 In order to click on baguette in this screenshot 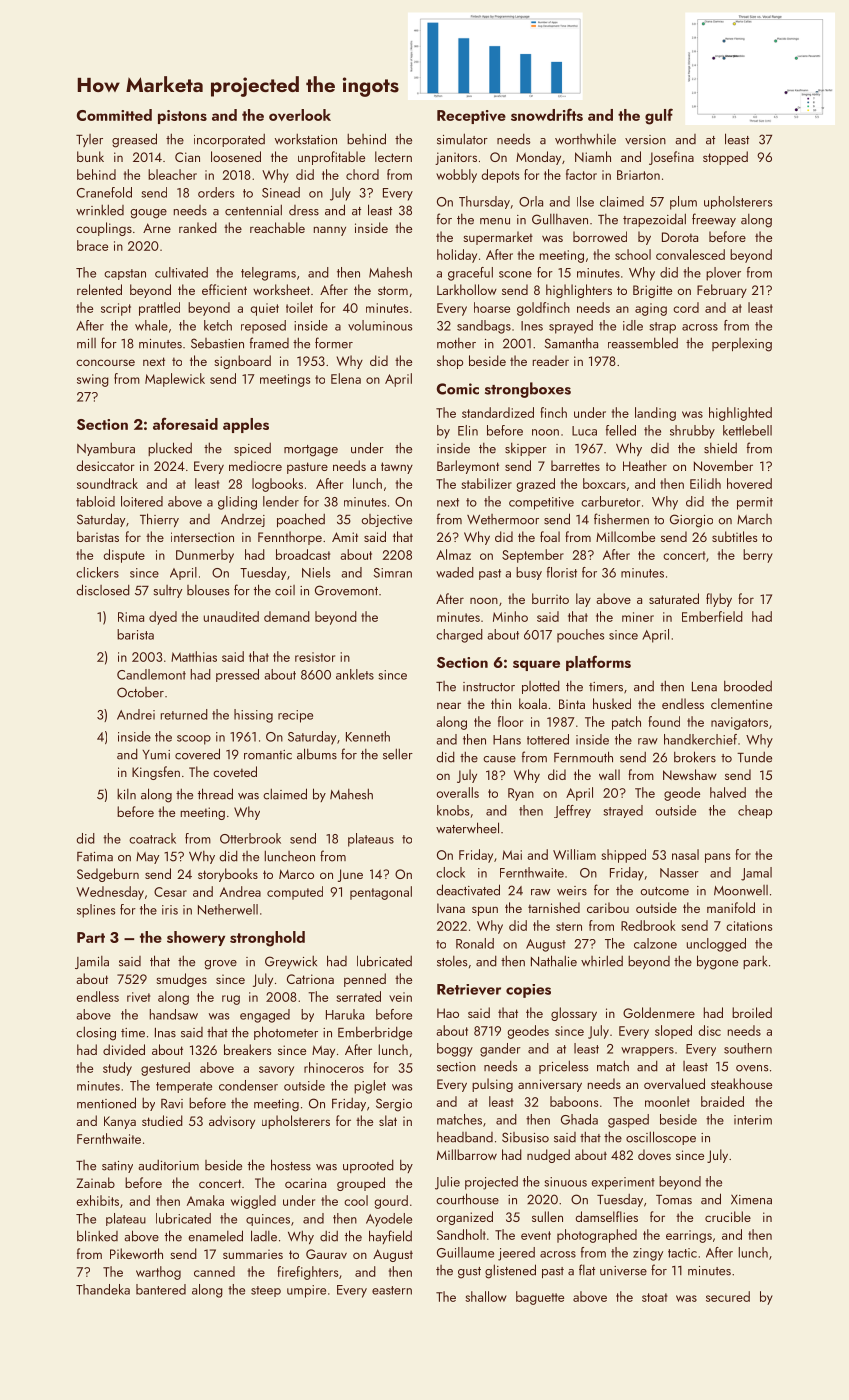, I will do `click(540, 1298)`.
